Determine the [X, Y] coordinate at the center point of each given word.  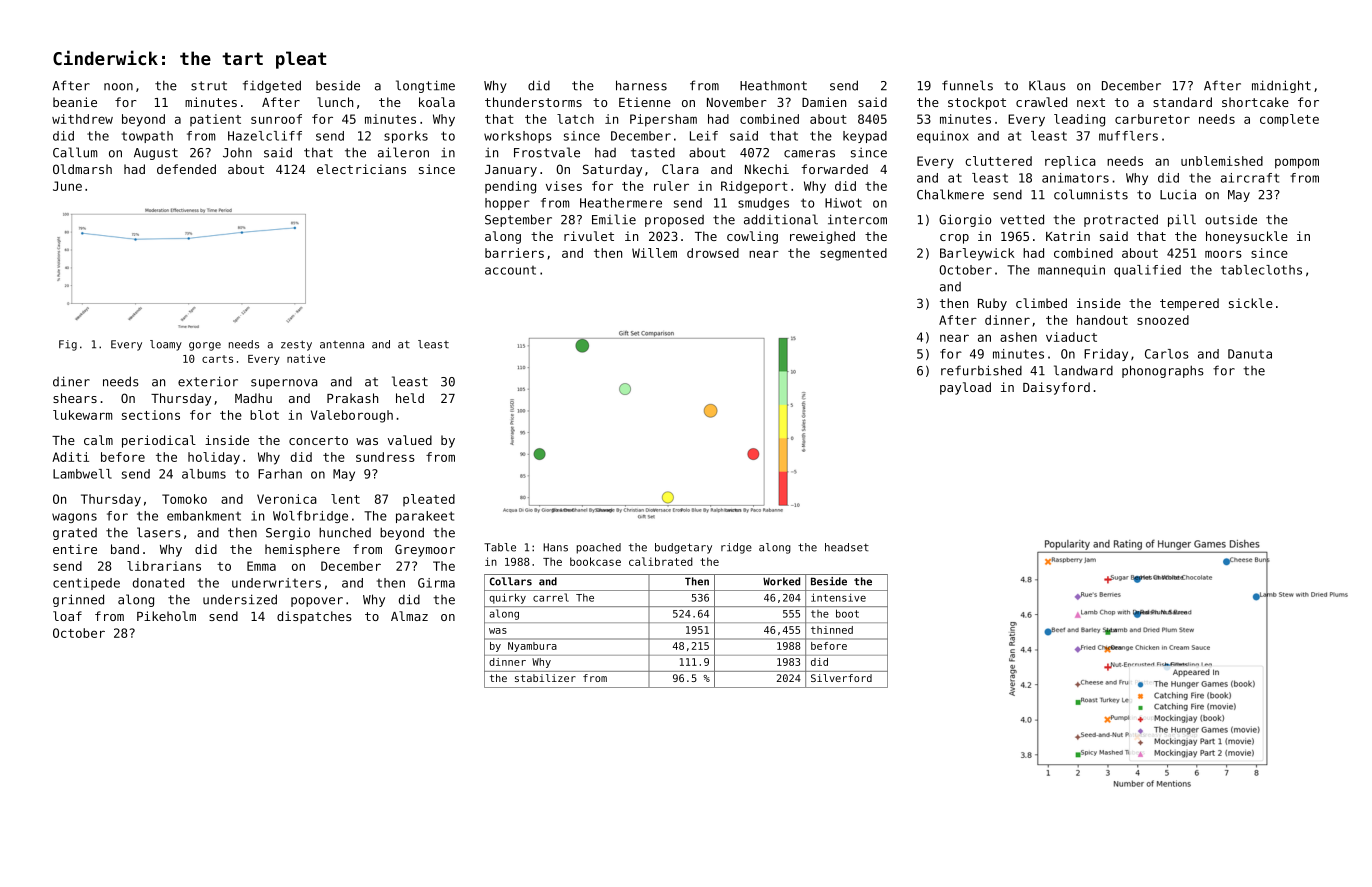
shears [75, 398]
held [410, 398]
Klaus [1047, 85]
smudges [763, 204]
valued [410, 440]
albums [204, 474]
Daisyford [1056, 388]
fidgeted [272, 86]
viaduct [1071, 337]
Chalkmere [950, 194]
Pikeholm [166, 616]
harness [641, 85]
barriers [514, 253]
